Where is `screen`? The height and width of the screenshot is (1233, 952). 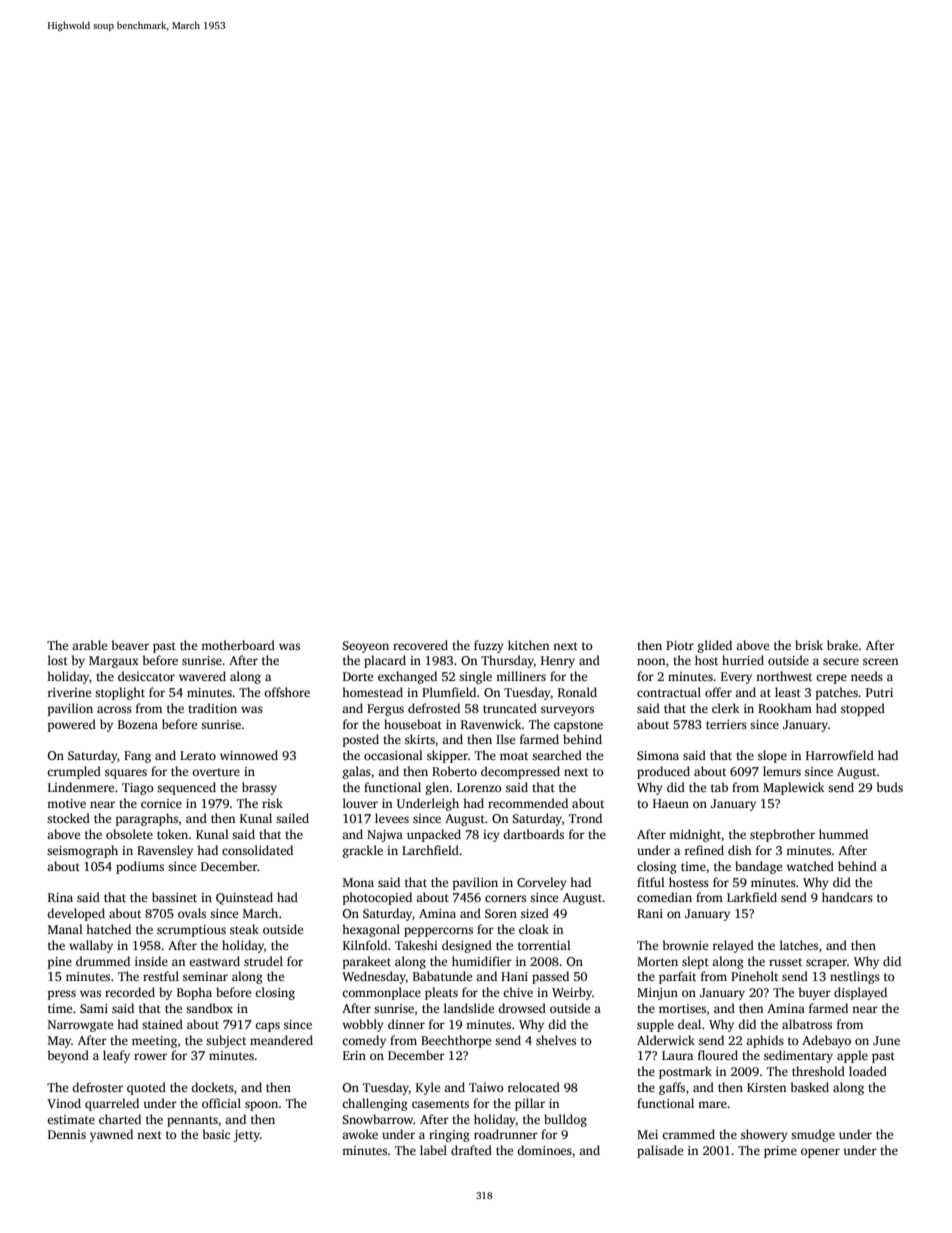
screen is located at coordinates (880, 661).
